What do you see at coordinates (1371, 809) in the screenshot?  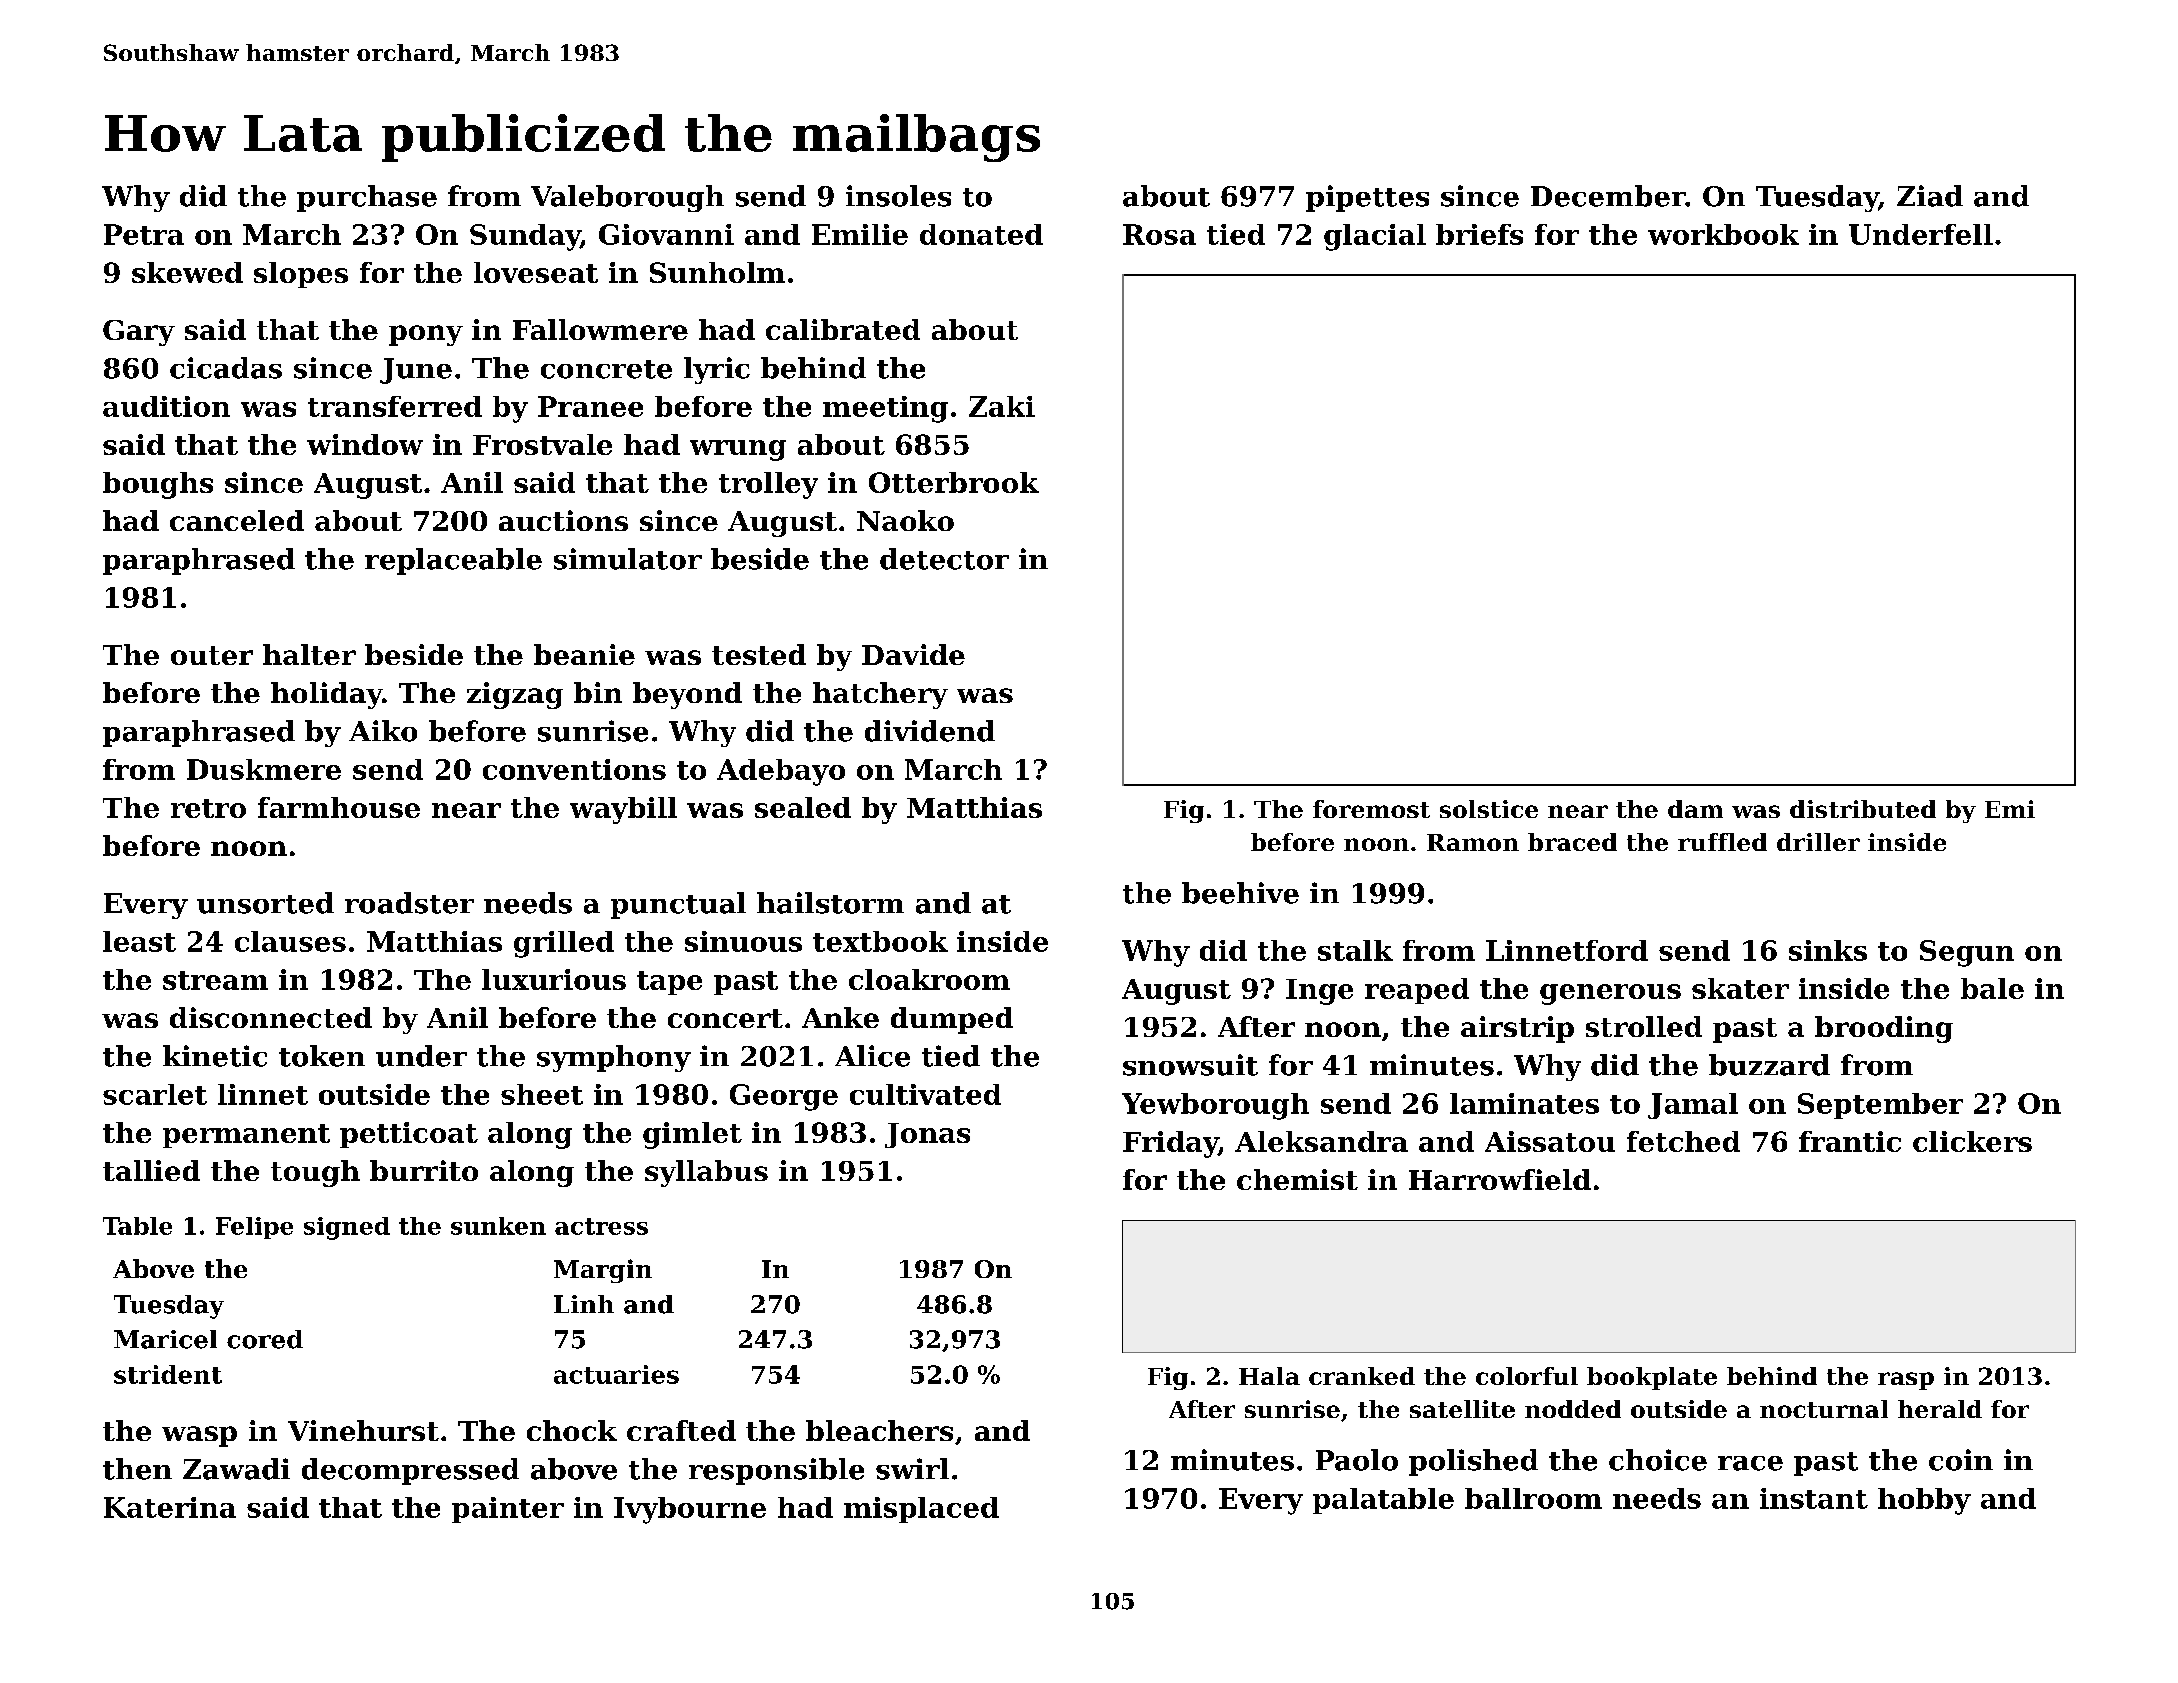 I see `foremost` at bounding box center [1371, 809].
